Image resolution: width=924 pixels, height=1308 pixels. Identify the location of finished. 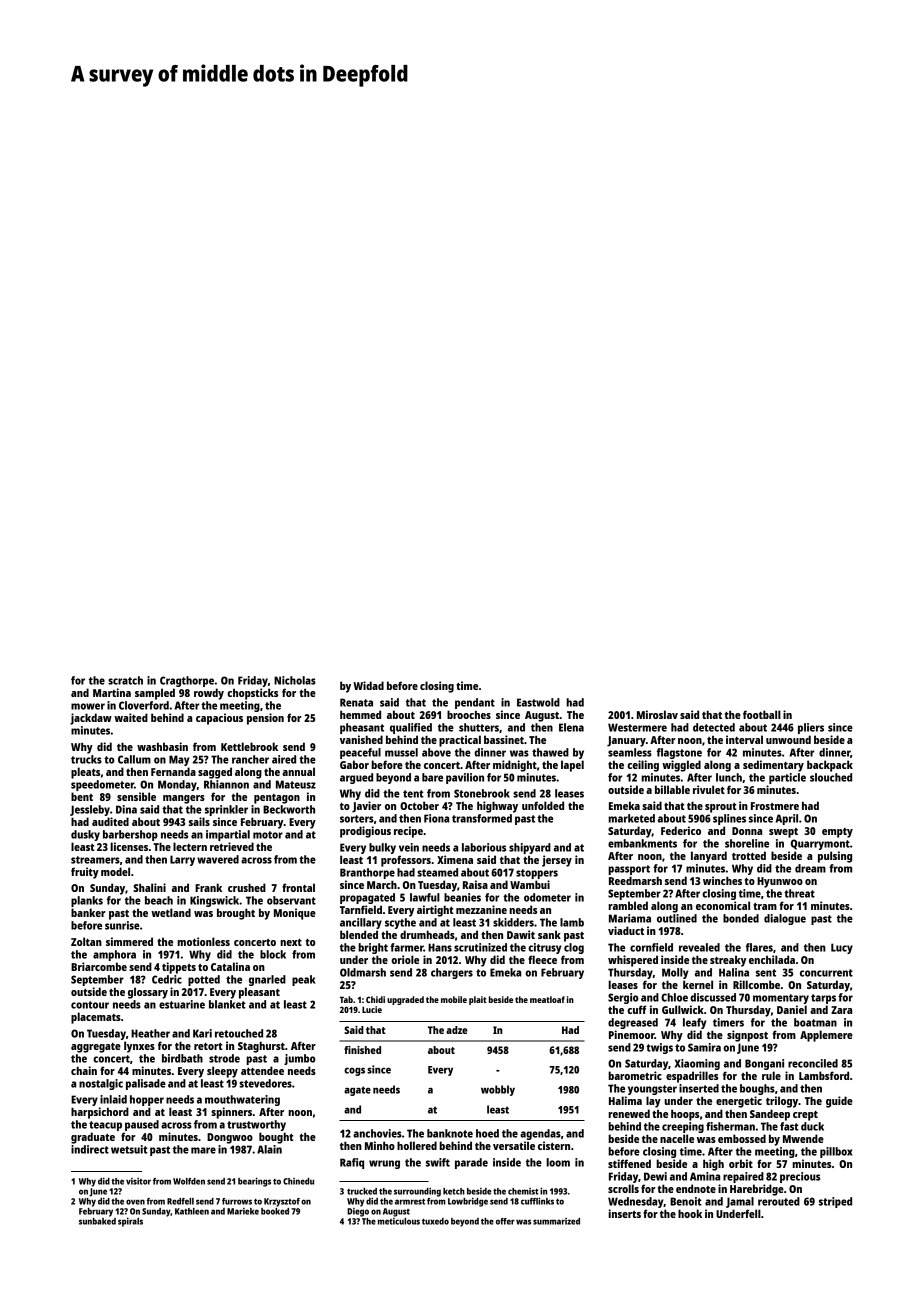
(362, 1050).
